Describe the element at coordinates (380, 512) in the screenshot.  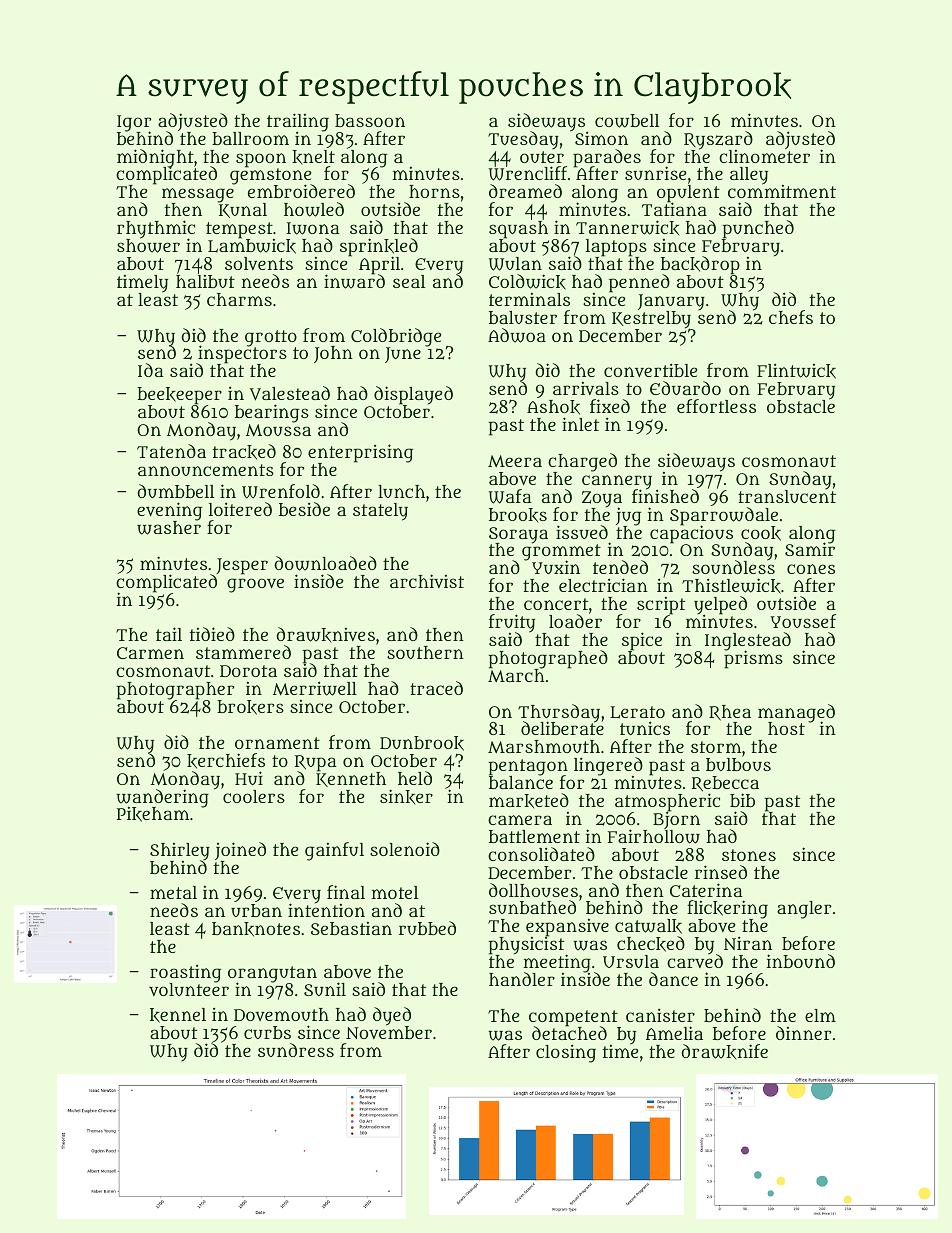
I see `stately` at that location.
